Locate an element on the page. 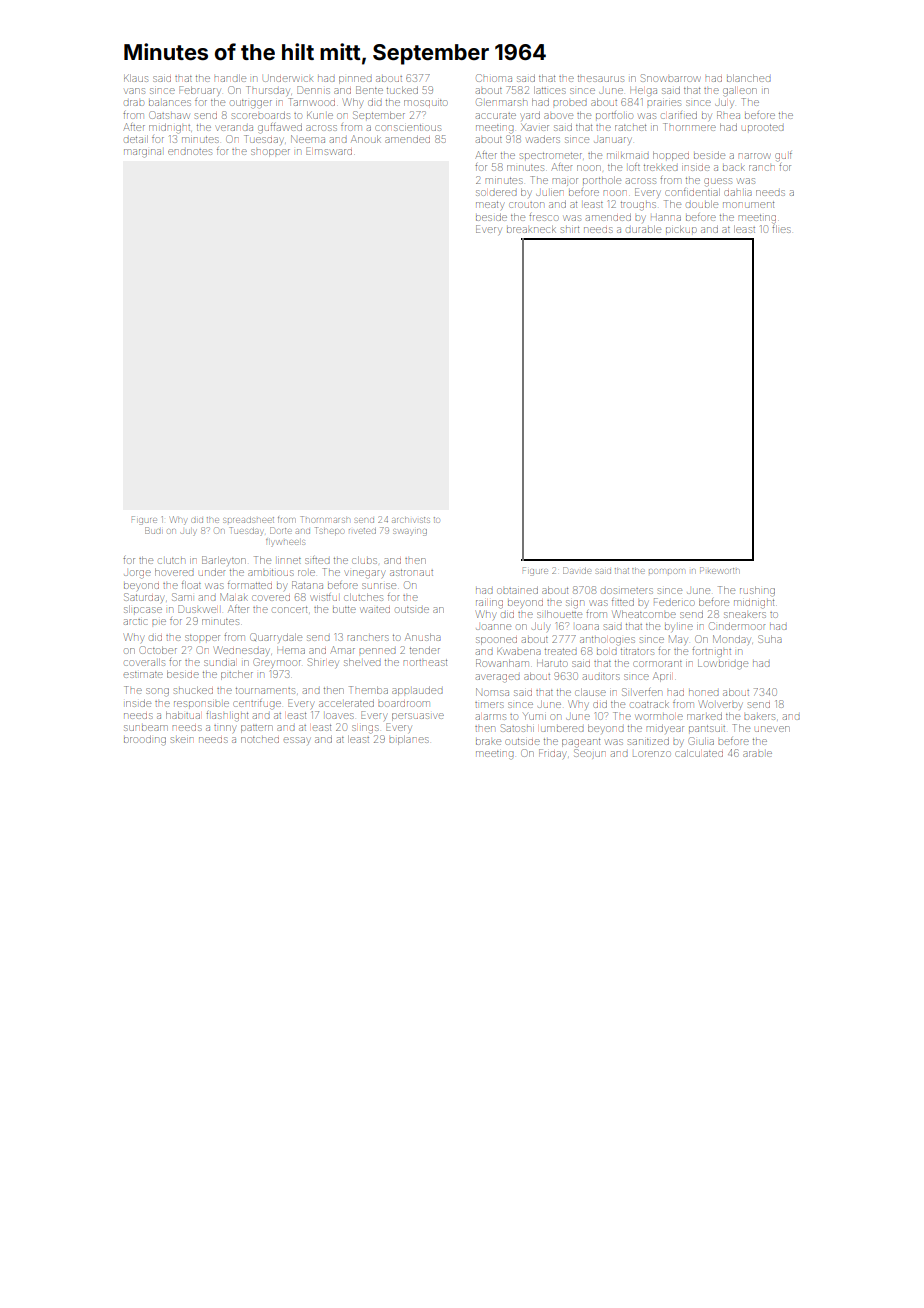 The image size is (924, 1308). durable is located at coordinates (643, 229).
